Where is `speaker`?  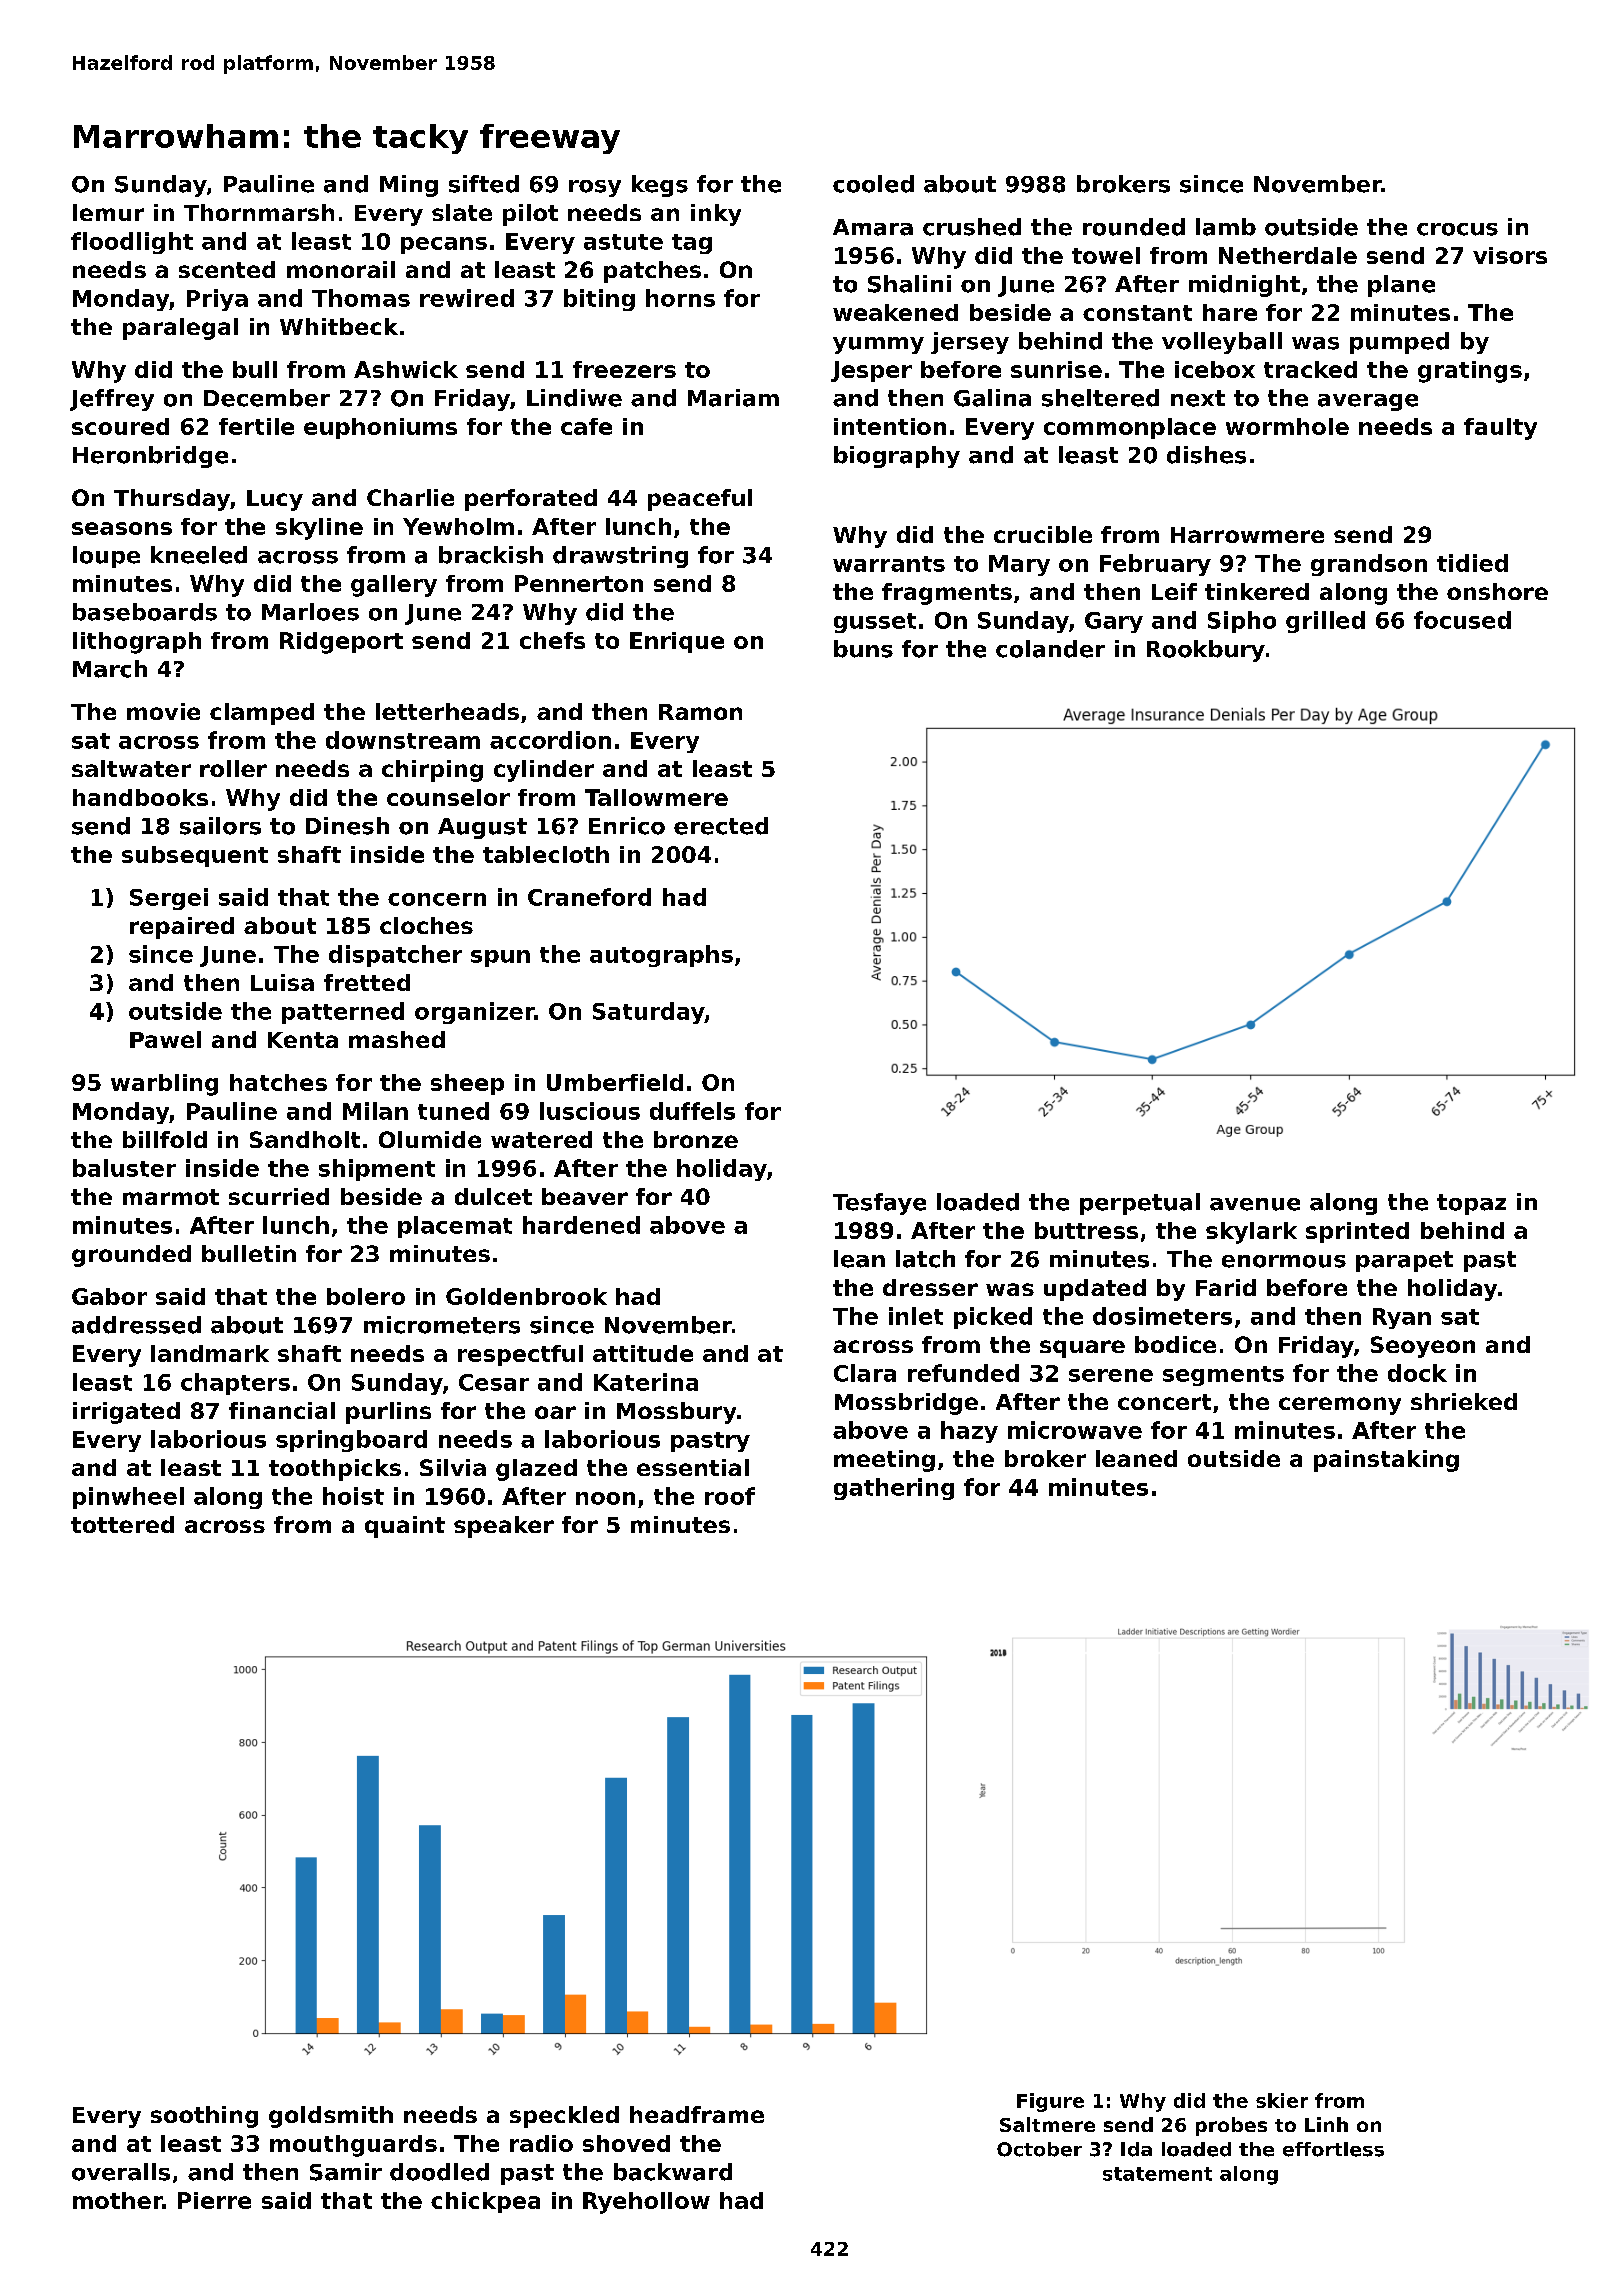 speaker is located at coordinates (504, 1527).
